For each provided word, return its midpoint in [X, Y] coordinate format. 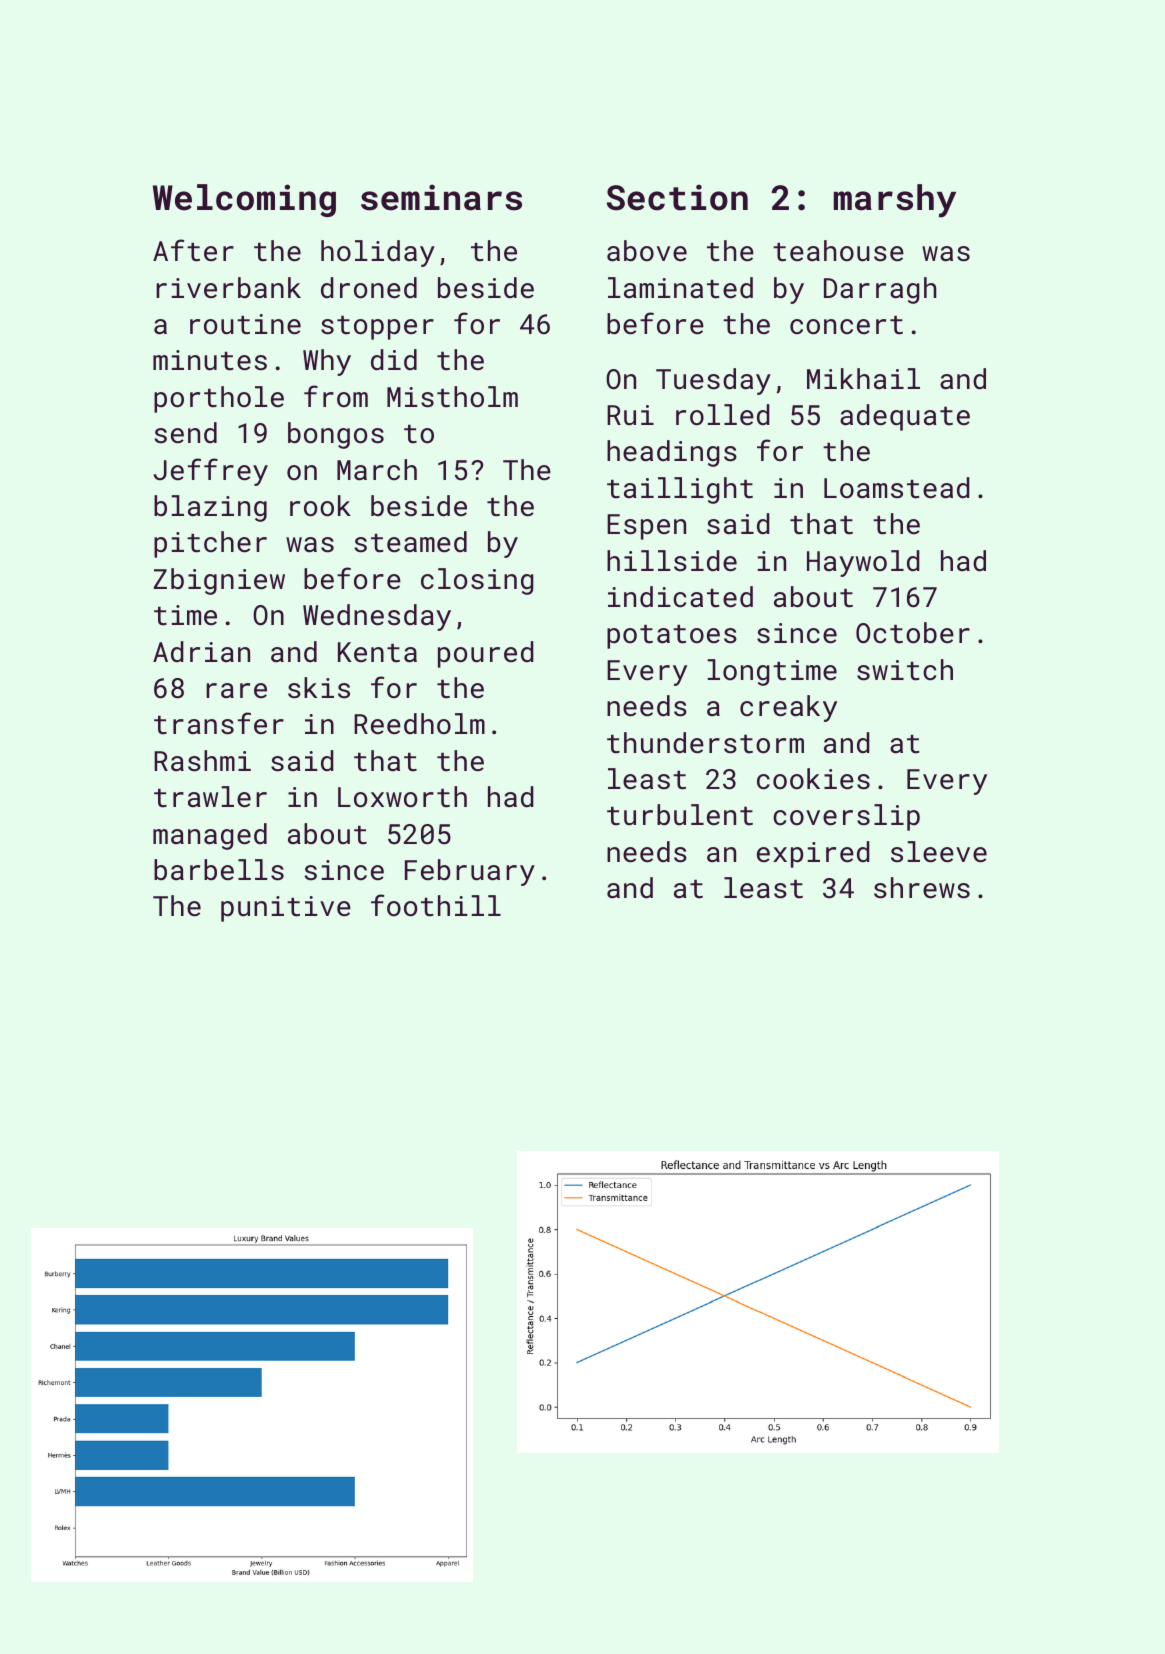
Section [677, 197]
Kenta [377, 652]
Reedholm [419, 724]
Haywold [863, 563]
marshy [895, 201]
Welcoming [244, 200]
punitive [286, 909]
